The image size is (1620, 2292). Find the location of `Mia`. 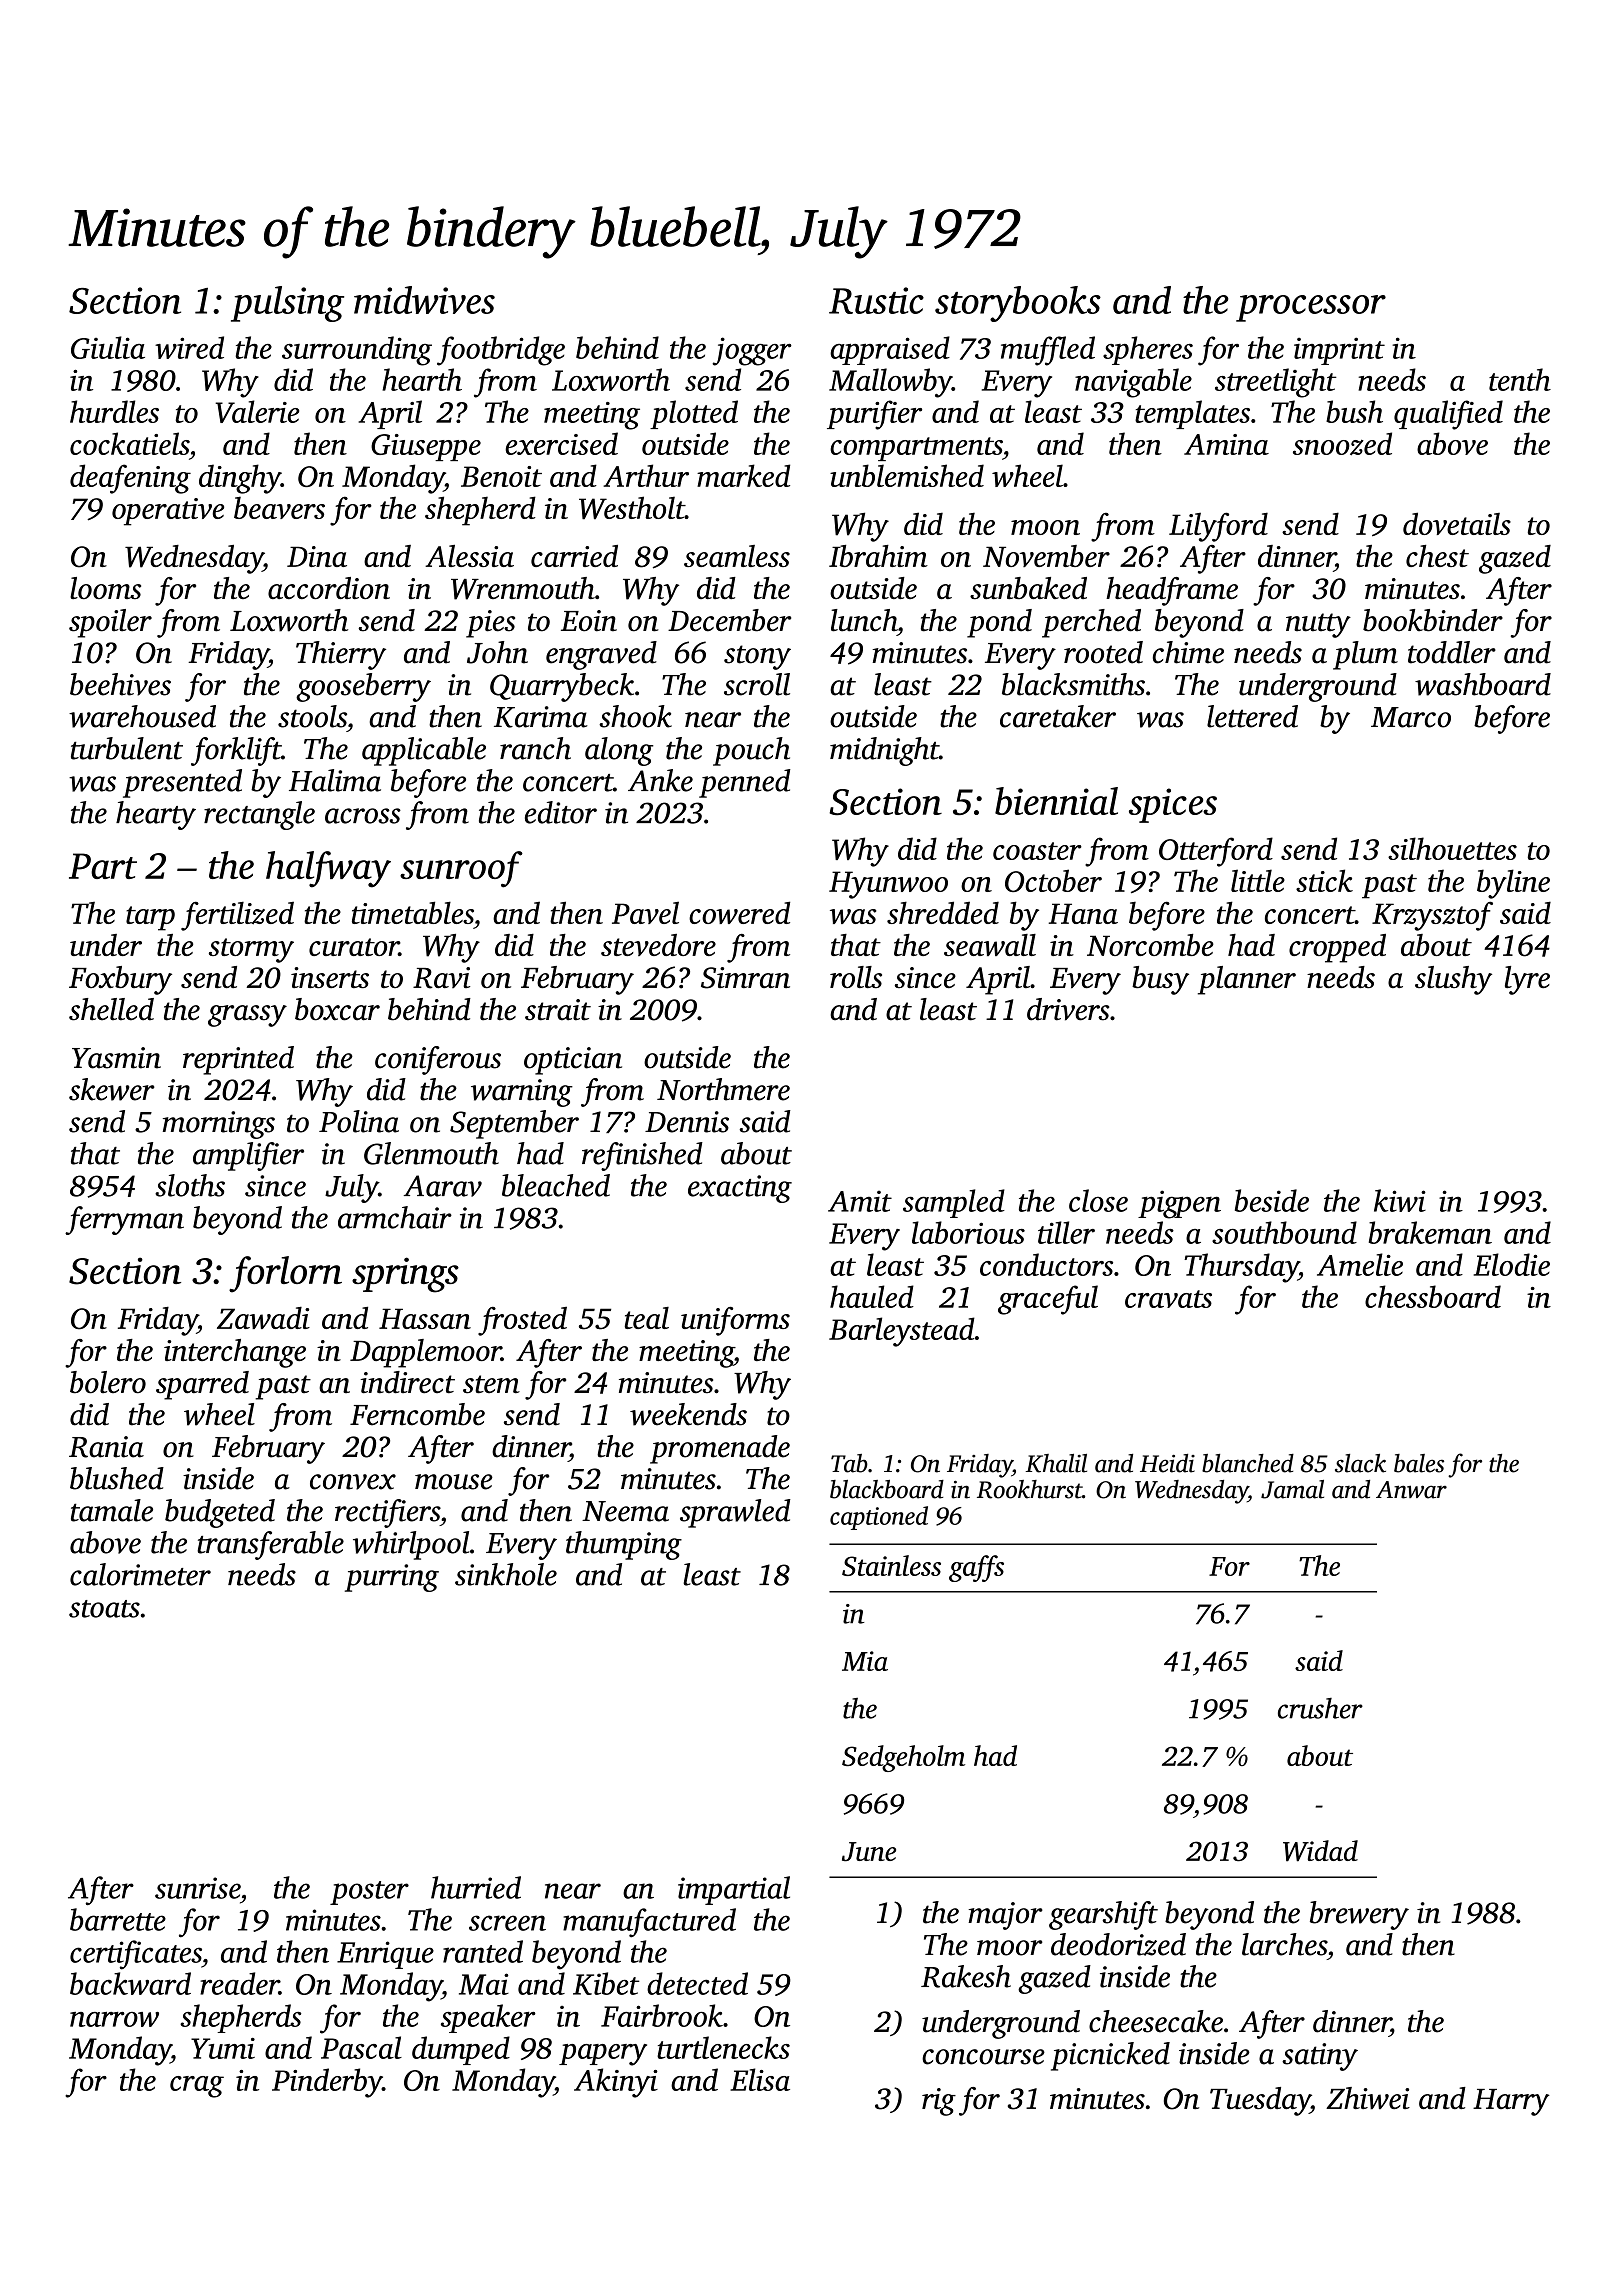

Mia is located at coordinates (865, 1661).
